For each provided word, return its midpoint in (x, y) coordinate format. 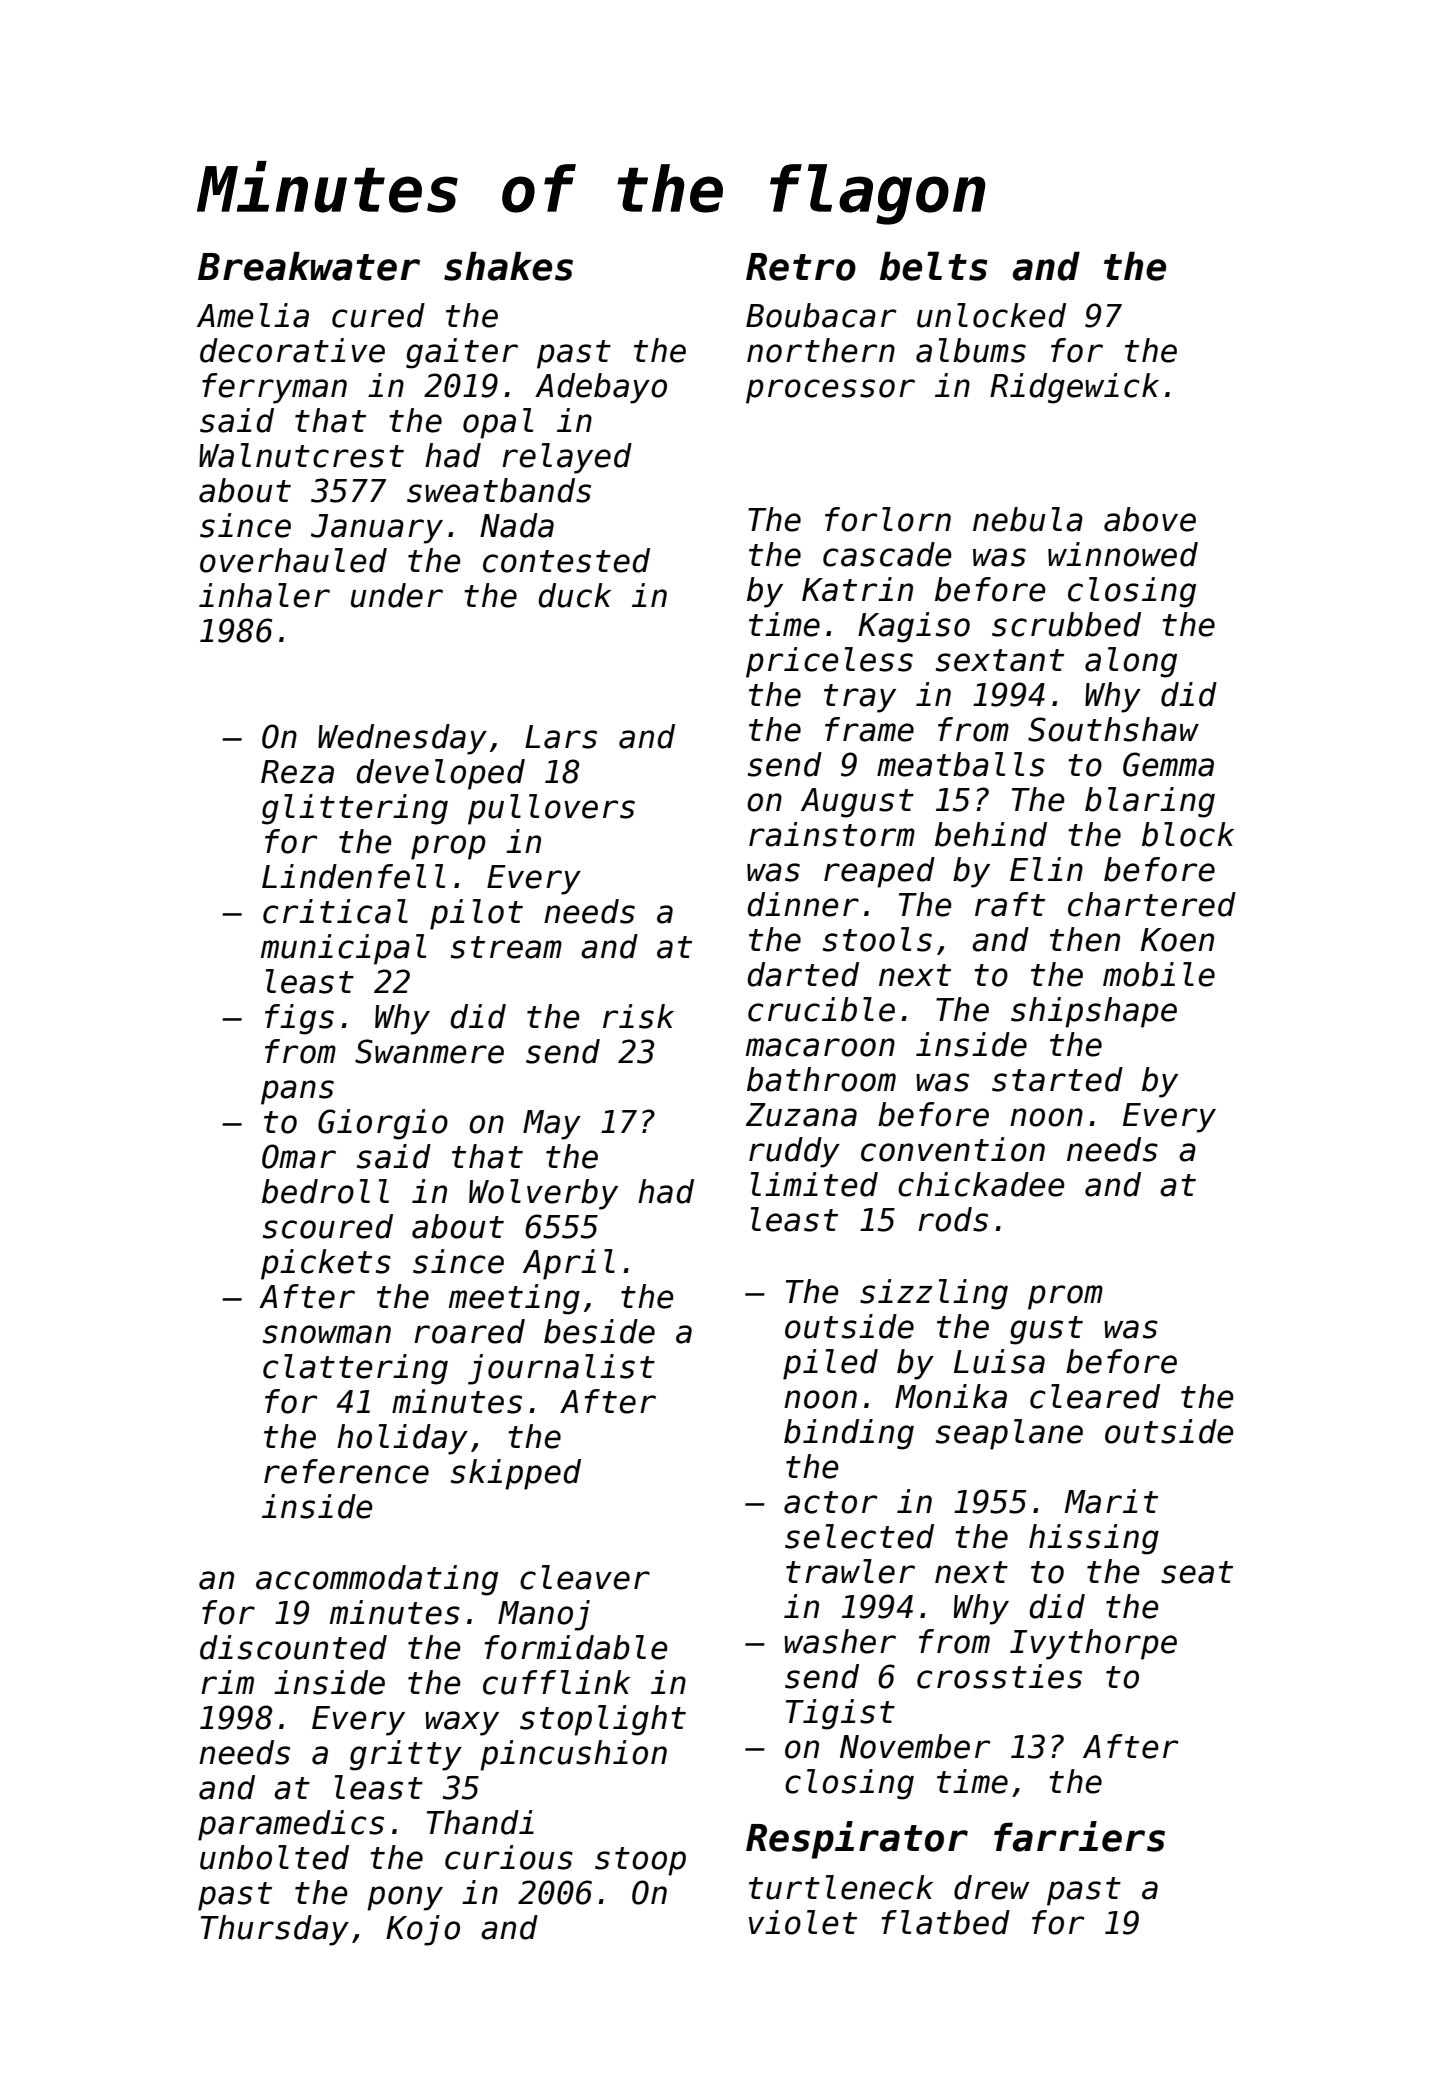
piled (830, 1364)
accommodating (377, 1580)
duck (574, 595)
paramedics (291, 1825)
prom (1065, 1297)
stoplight (603, 1720)
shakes (508, 266)
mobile (1159, 974)
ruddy (794, 1152)
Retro (801, 267)
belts (933, 266)
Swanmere (429, 1051)
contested (566, 560)
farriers (1079, 1836)
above (1150, 519)
